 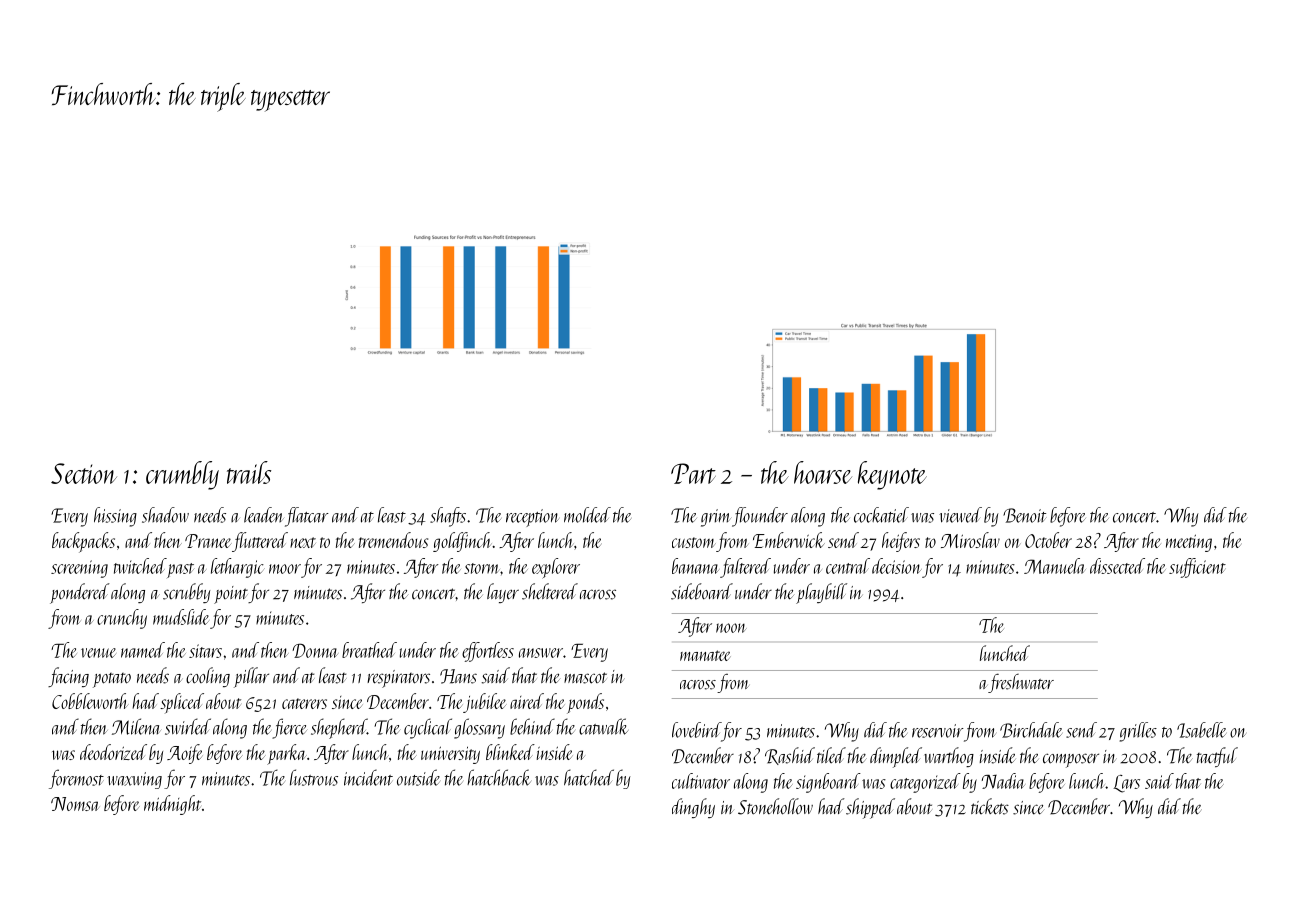 I want to click on midnight, so click(x=172, y=805).
